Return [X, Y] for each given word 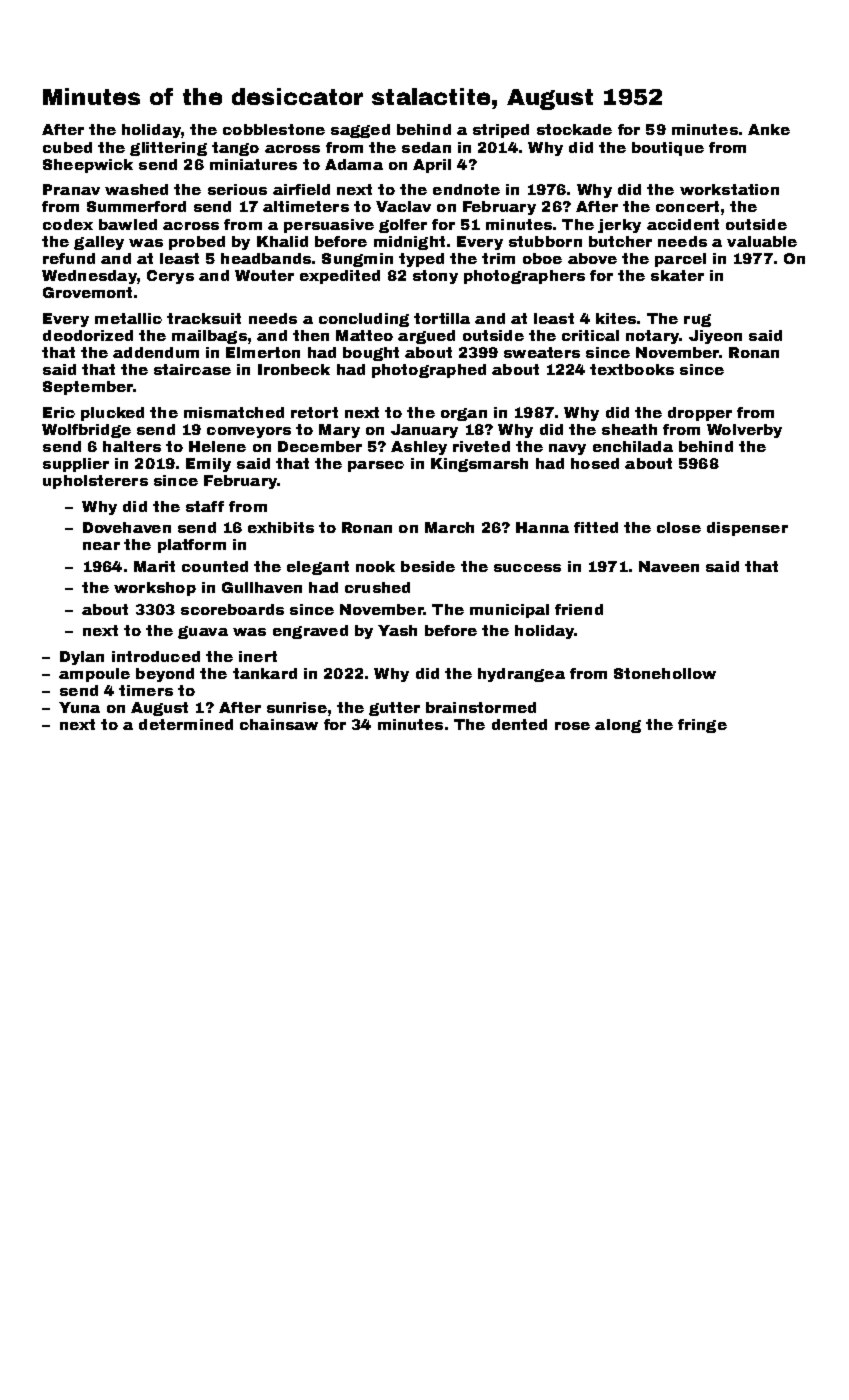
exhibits [281, 527]
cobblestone [274, 129]
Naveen [669, 566]
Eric [59, 412]
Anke [769, 129]
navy [567, 449]
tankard [265, 673]
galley [99, 243]
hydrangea [521, 675]
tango [235, 149]
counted [215, 566]
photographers [524, 277]
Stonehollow [665, 673]
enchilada [633, 446]
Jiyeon [715, 337]
